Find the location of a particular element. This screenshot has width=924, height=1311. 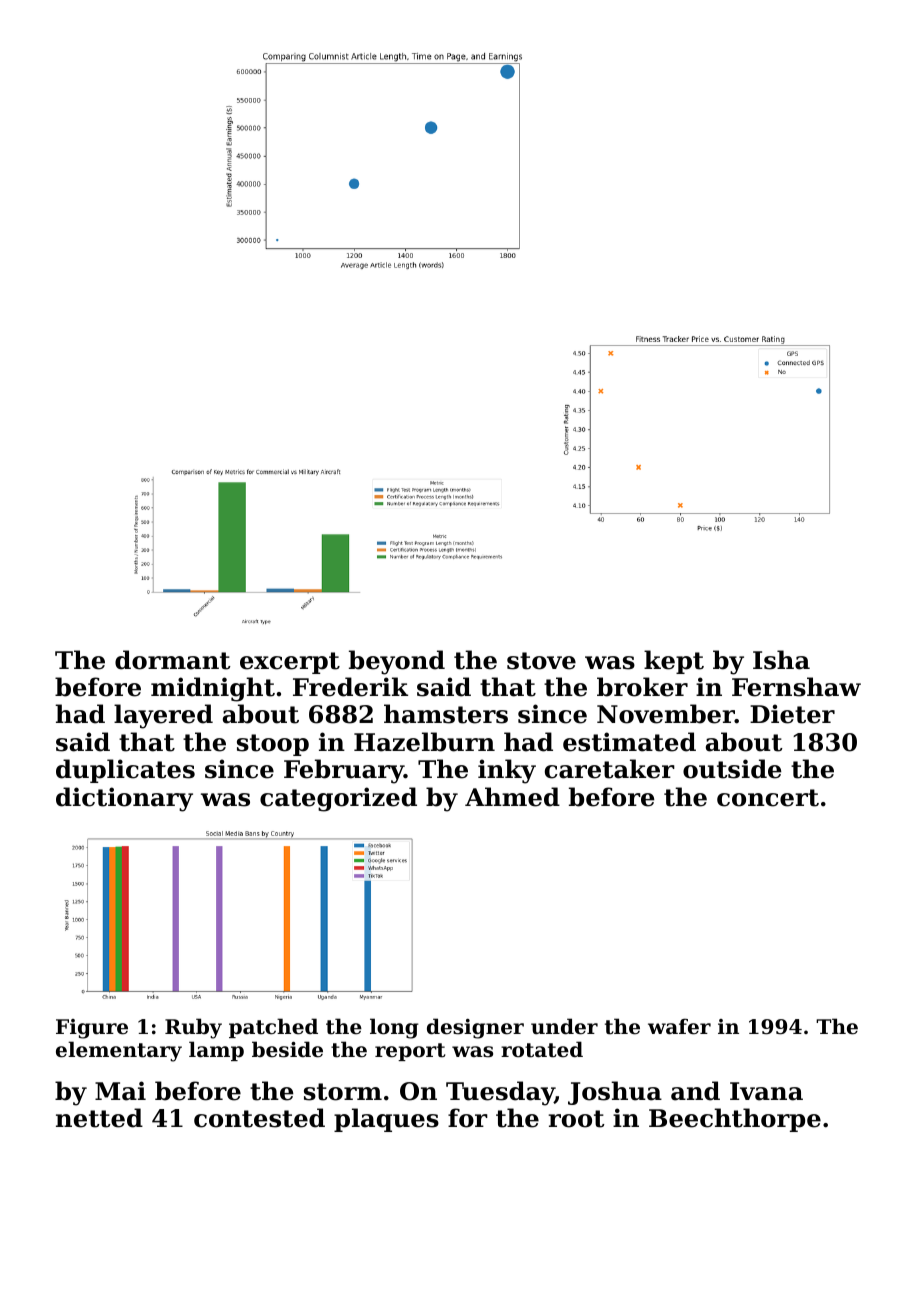

Isha is located at coordinates (781, 660).
